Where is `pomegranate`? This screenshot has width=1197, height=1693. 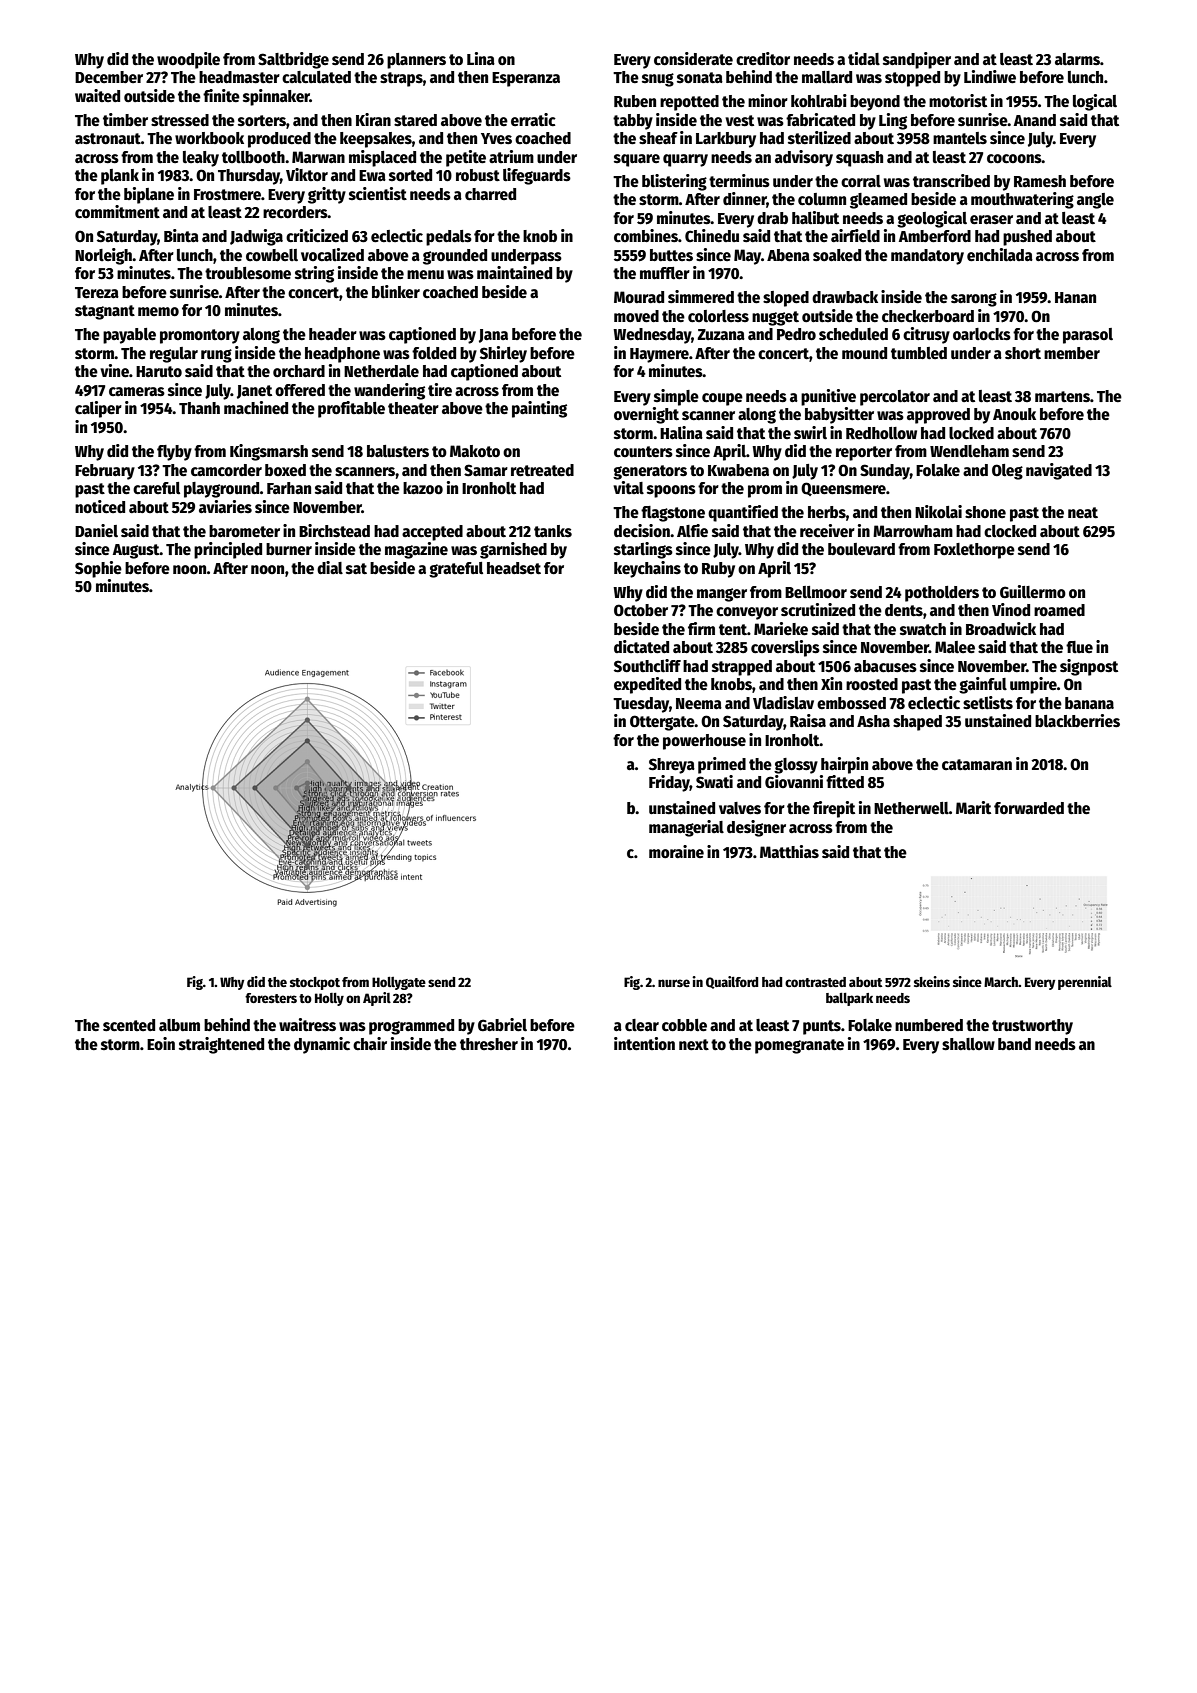 pomegranate is located at coordinates (799, 1046).
